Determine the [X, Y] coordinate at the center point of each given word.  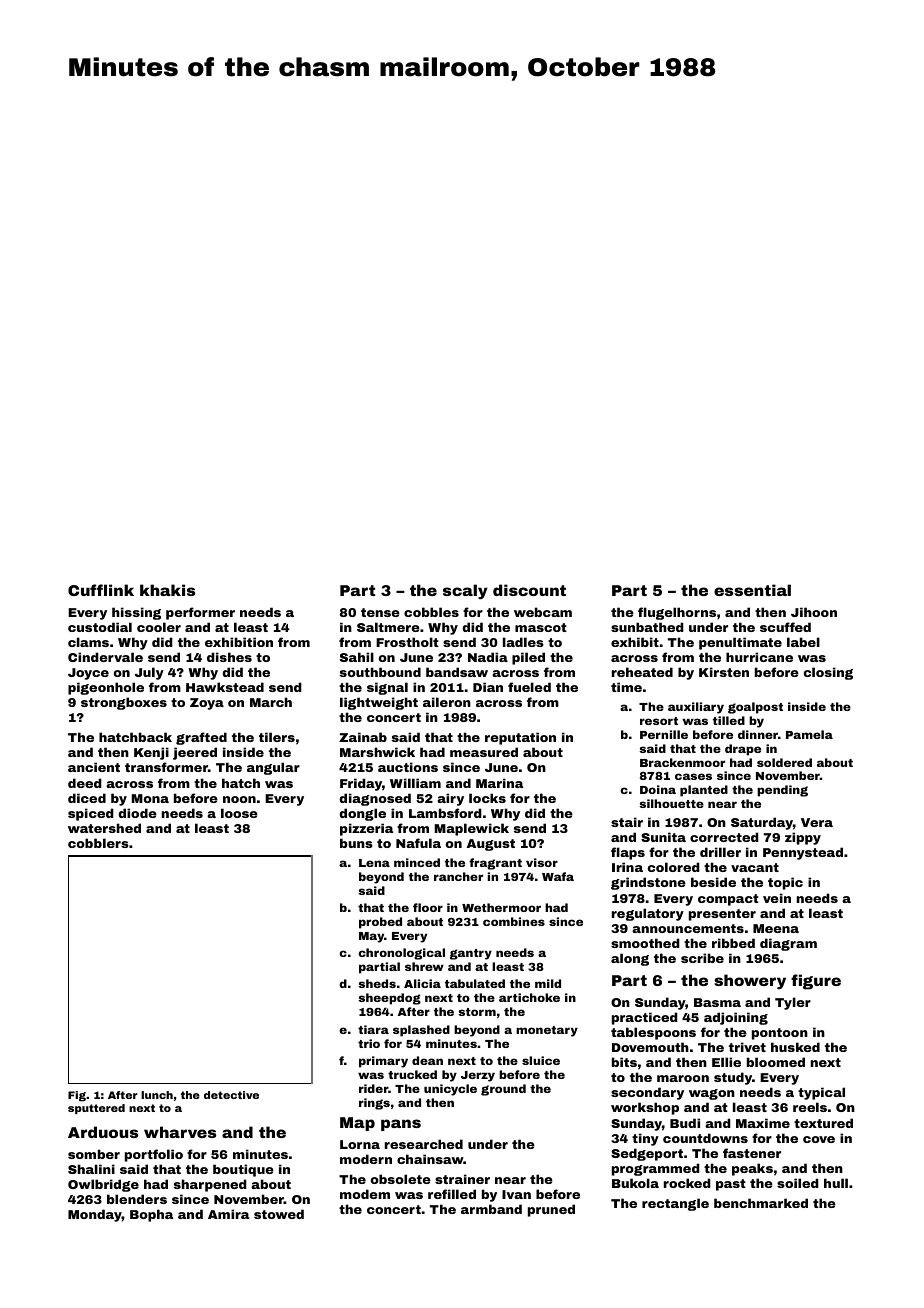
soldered [784, 762]
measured [484, 752]
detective [231, 1095]
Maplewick [472, 829]
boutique [243, 1170]
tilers [277, 737]
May [371, 937]
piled [528, 658]
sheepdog [389, 999]
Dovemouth [650, 1047]
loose [239, 813]
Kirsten [724, 672]
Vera [817, 822]
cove [819, 1139]
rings [374, 1104]
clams [88, 642]
